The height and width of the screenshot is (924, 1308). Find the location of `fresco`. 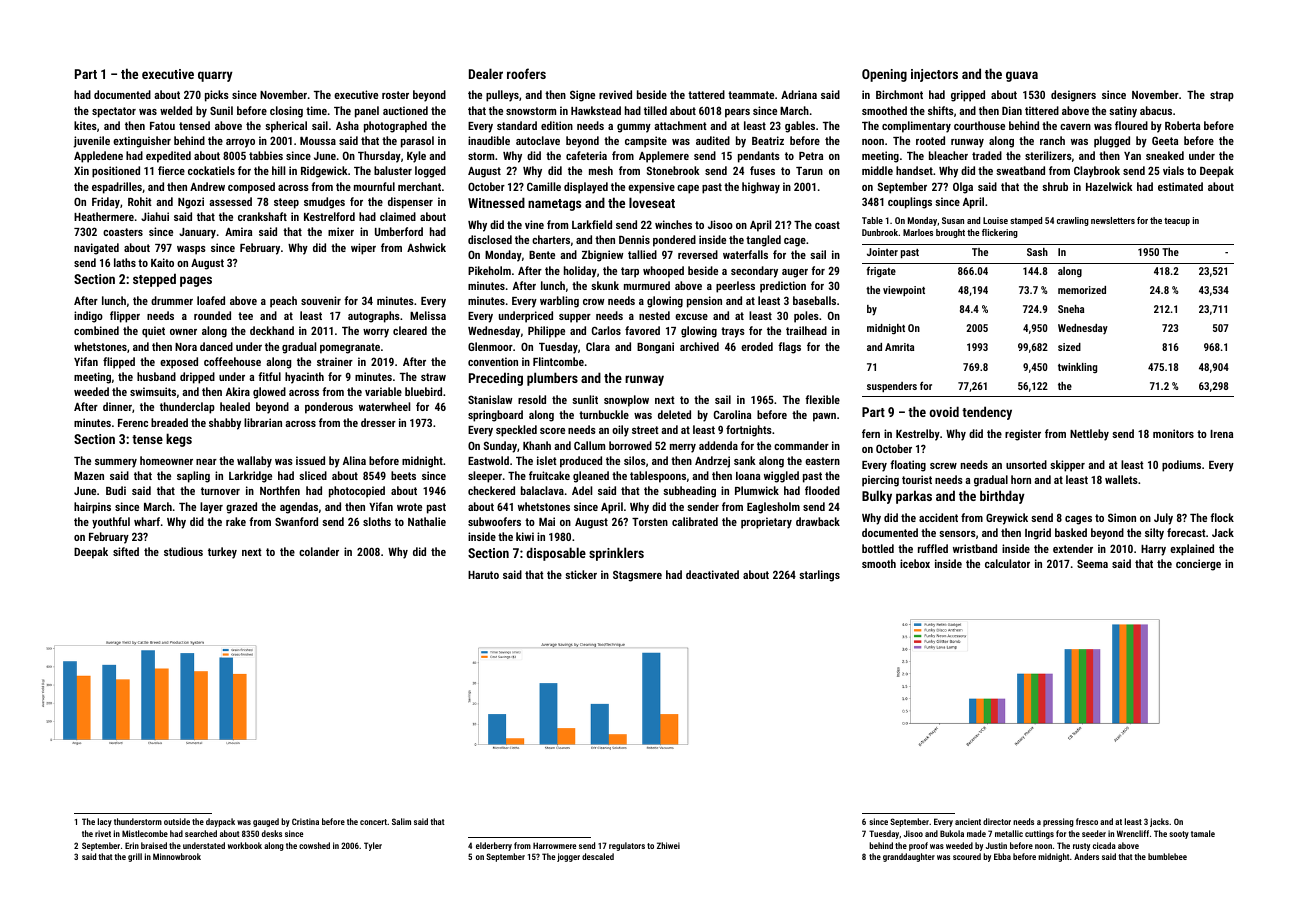

fresco is located at coordinates (1087, 821).
